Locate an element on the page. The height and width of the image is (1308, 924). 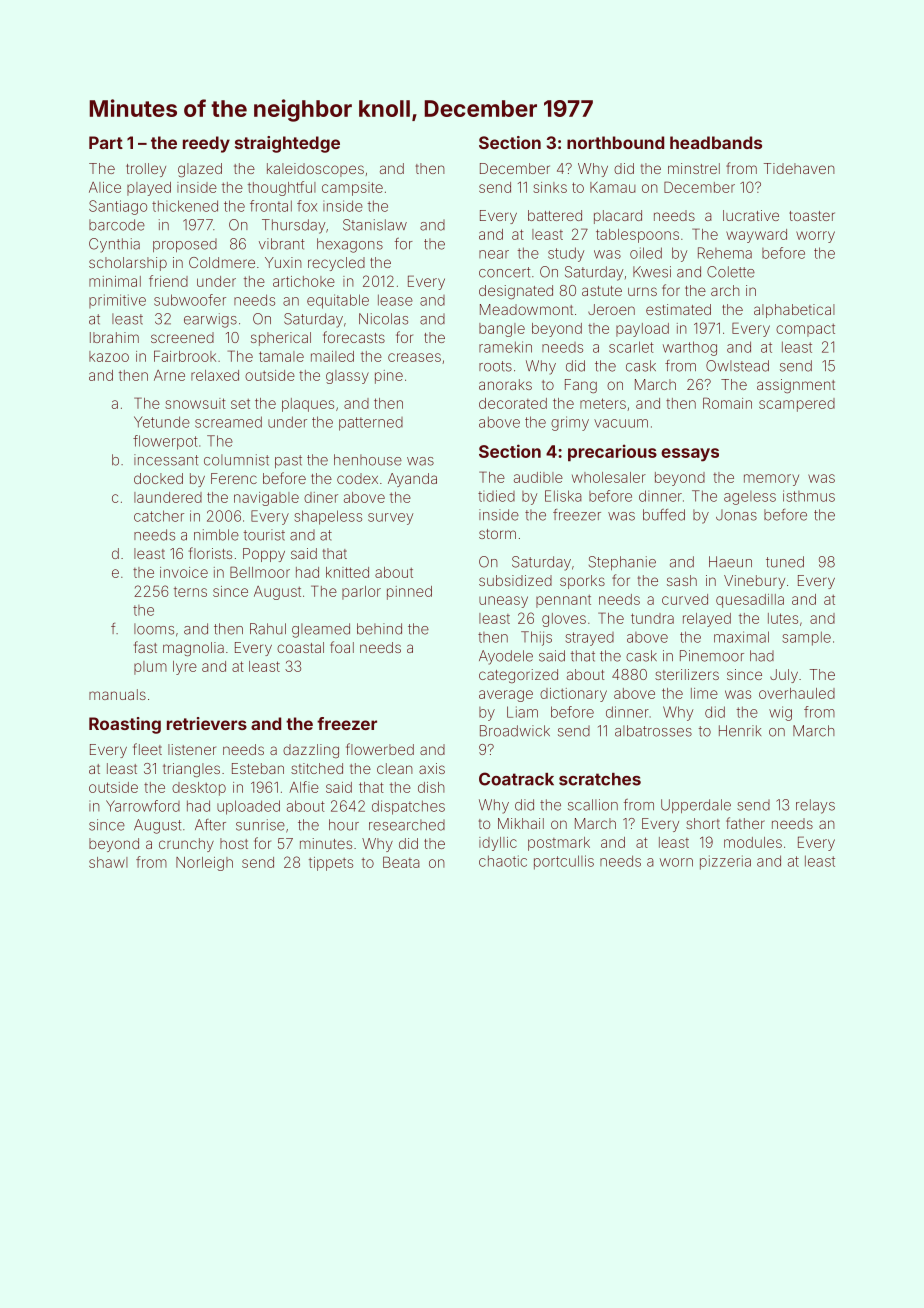
Ibrahim is located at coordinates (114, 337).
